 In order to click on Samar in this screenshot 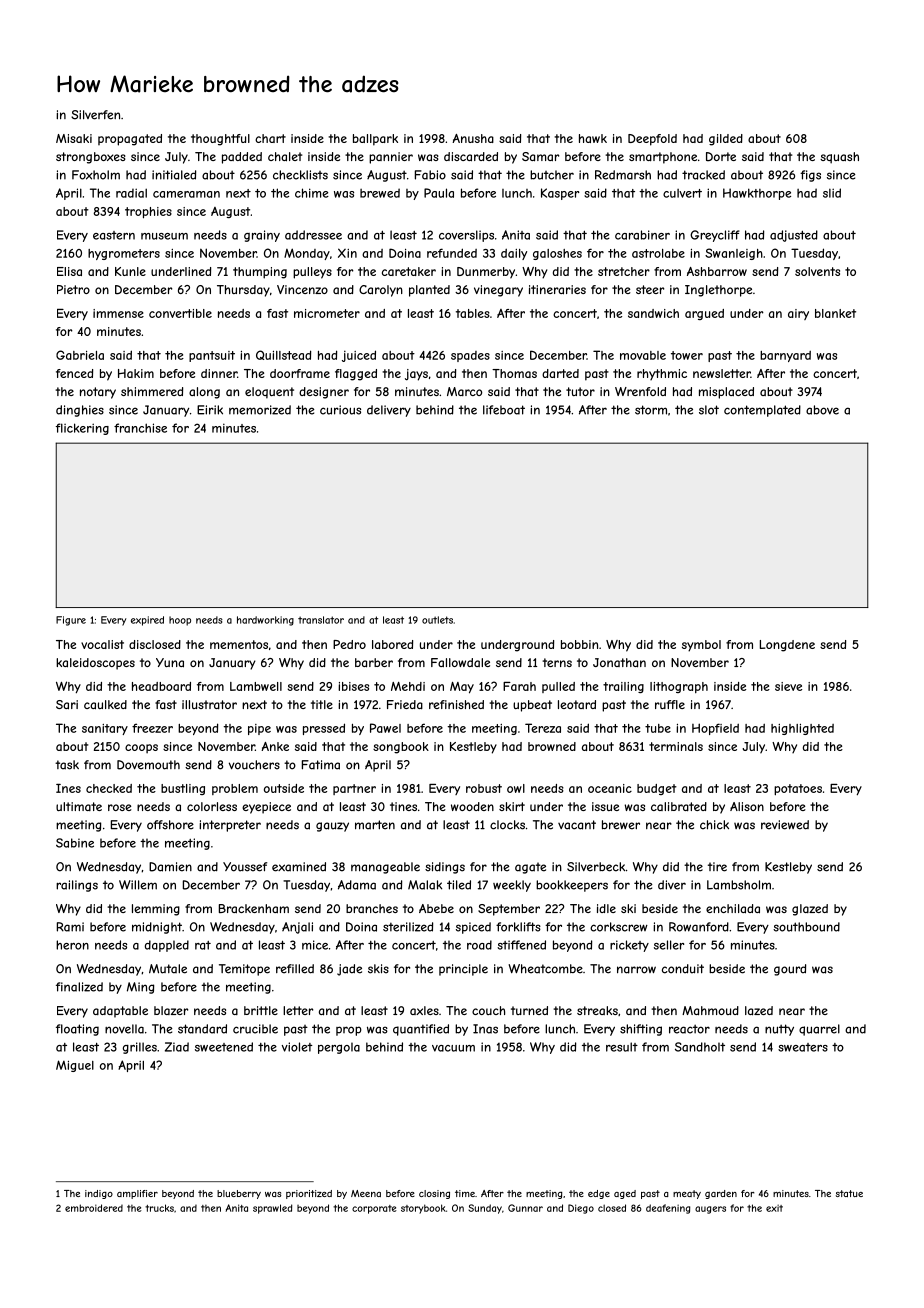, I will do `click(540, 157)`.
